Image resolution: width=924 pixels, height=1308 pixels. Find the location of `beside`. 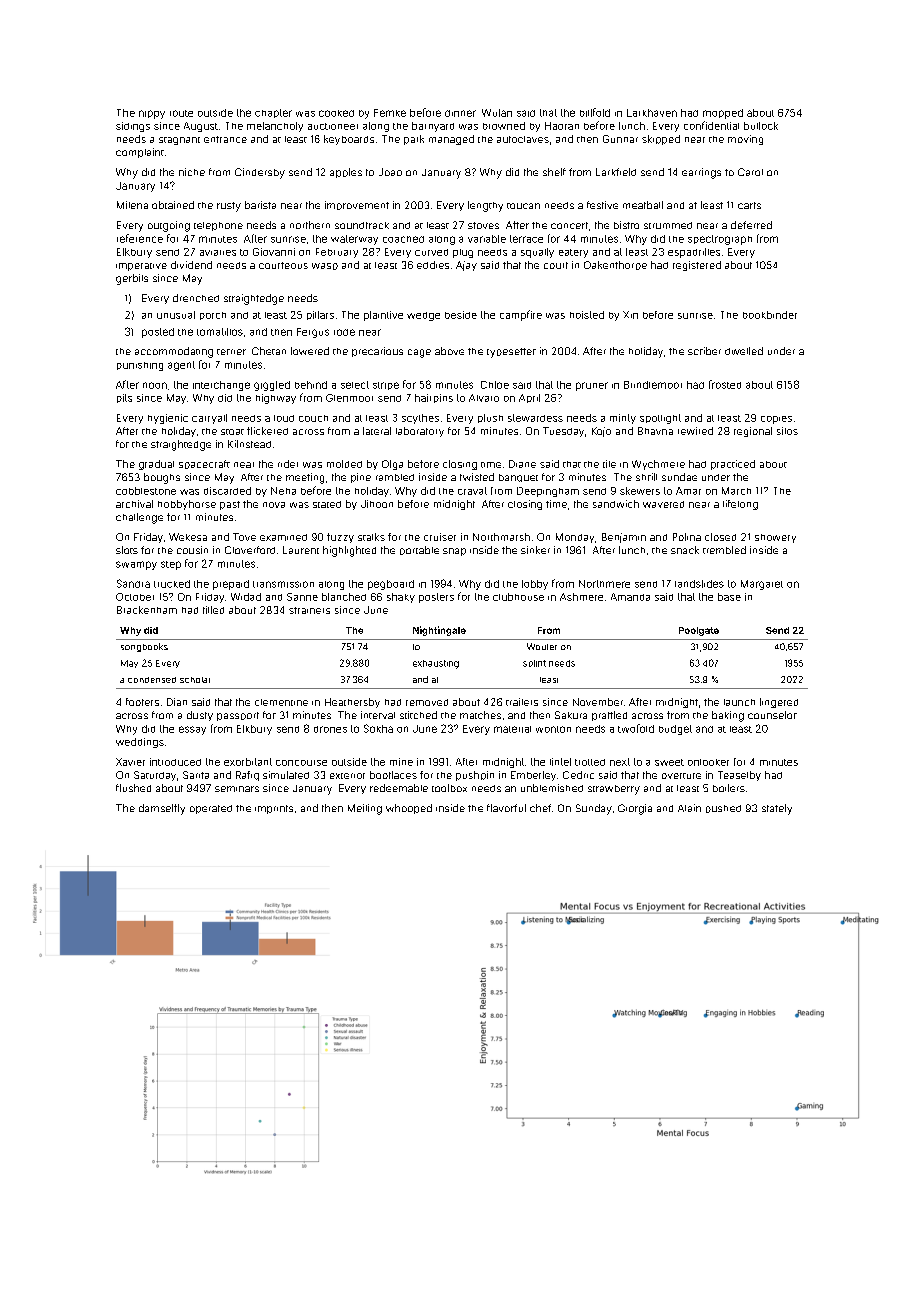

beside is located at coordinates (461, 315).
